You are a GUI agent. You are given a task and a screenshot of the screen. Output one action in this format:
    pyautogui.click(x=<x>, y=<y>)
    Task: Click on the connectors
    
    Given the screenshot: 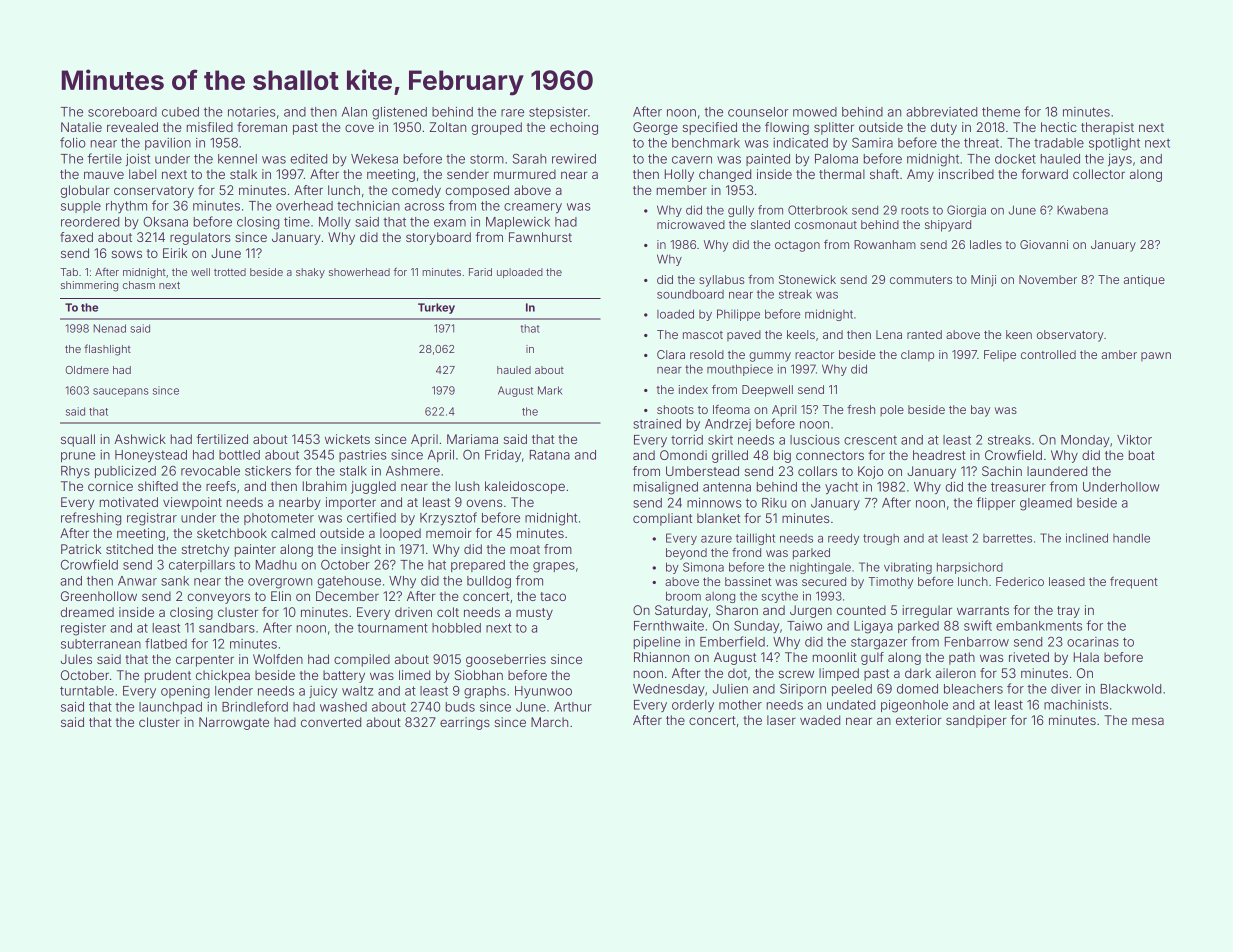 What is the action you would take?
    pyautogui.click(x=830, y=455)
